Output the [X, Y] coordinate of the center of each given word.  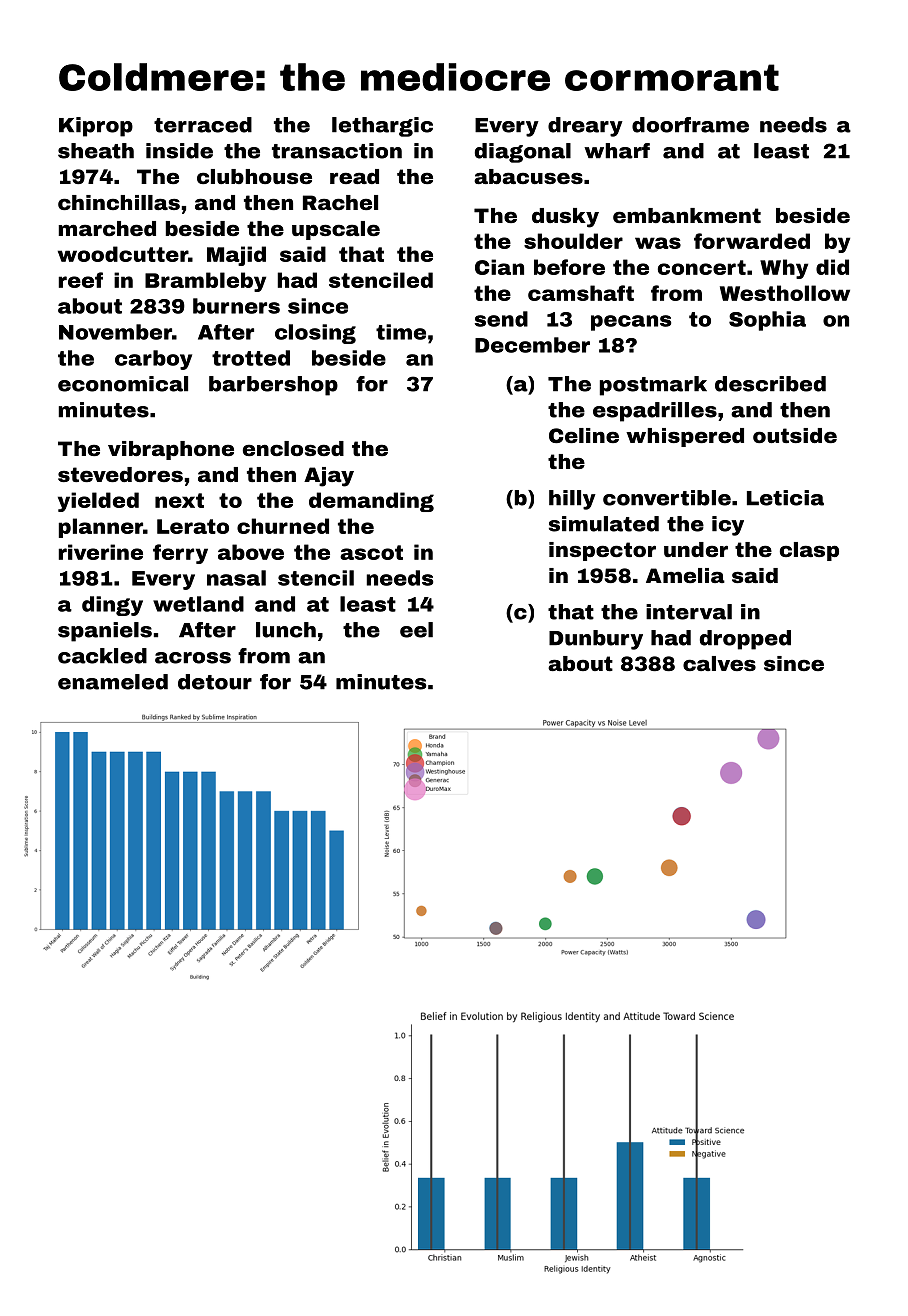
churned [283, 526]
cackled [102, 656]
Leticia [785, 498]
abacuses [528, 176]
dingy [112, 606]
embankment [687, 215]
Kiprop [96, 127]
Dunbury [596, 640]
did [832, 267]
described [770, 384]
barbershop [273, 386]
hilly [572, 500]
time [401, 332]
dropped [745, 640]
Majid [236, 256]
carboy [153, 360]
